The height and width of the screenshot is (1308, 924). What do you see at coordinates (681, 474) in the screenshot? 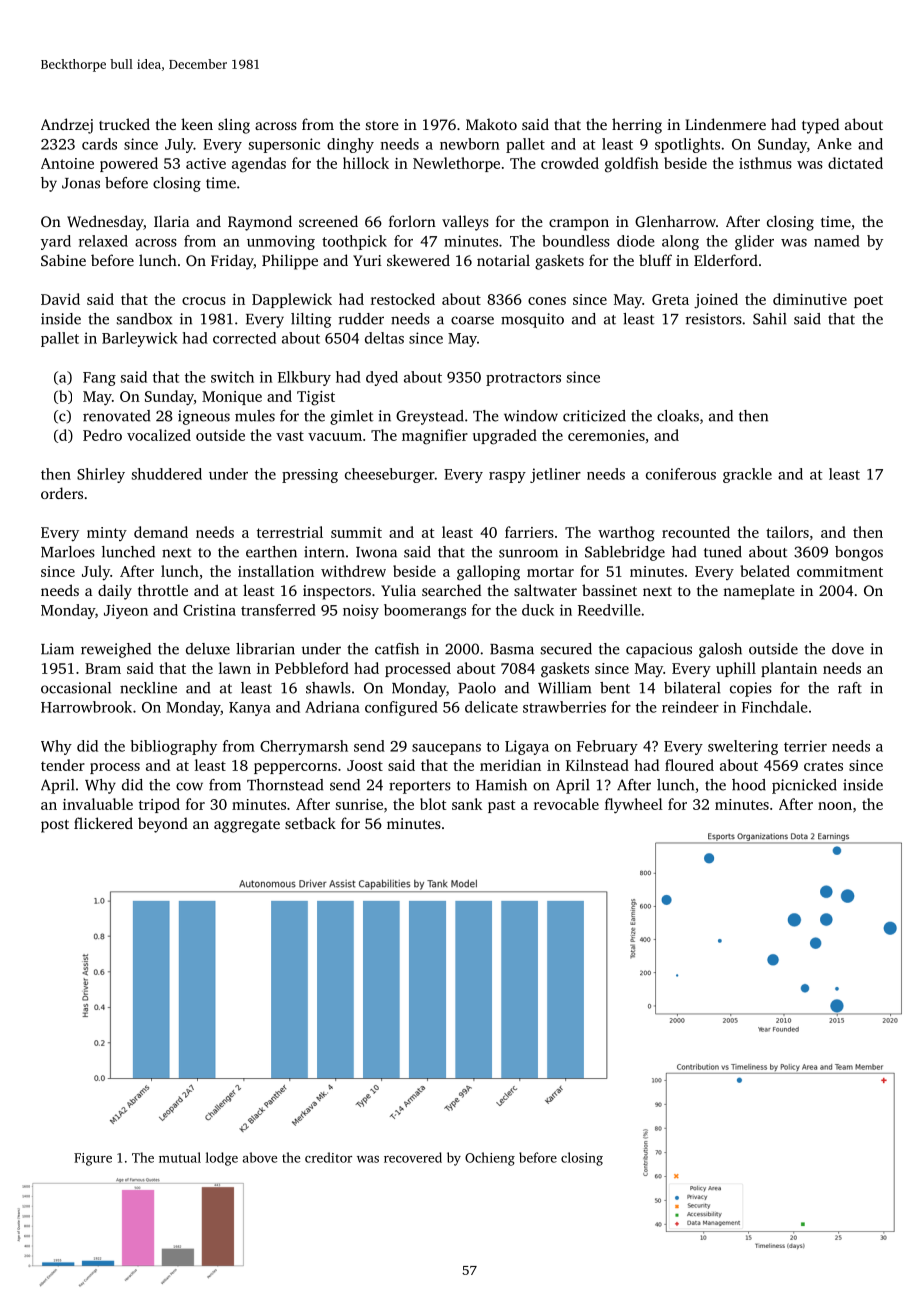
I see `coniferous` at bounding box center [681, 474].
